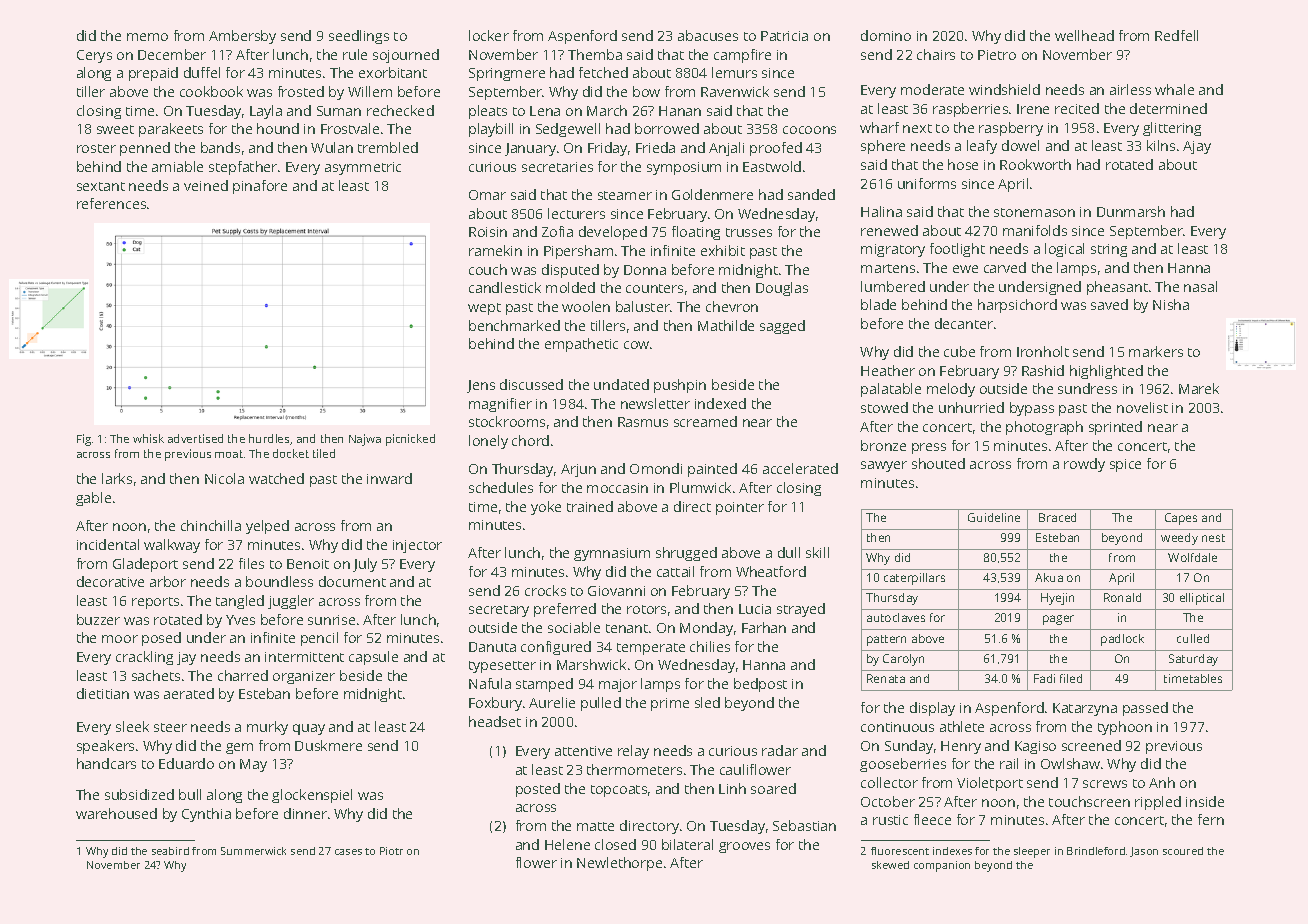 This page has height=924, width=1308. What do you see at coordinates (105, 747) in the page?
I see `speakers` at bounding box center [105, 747].
